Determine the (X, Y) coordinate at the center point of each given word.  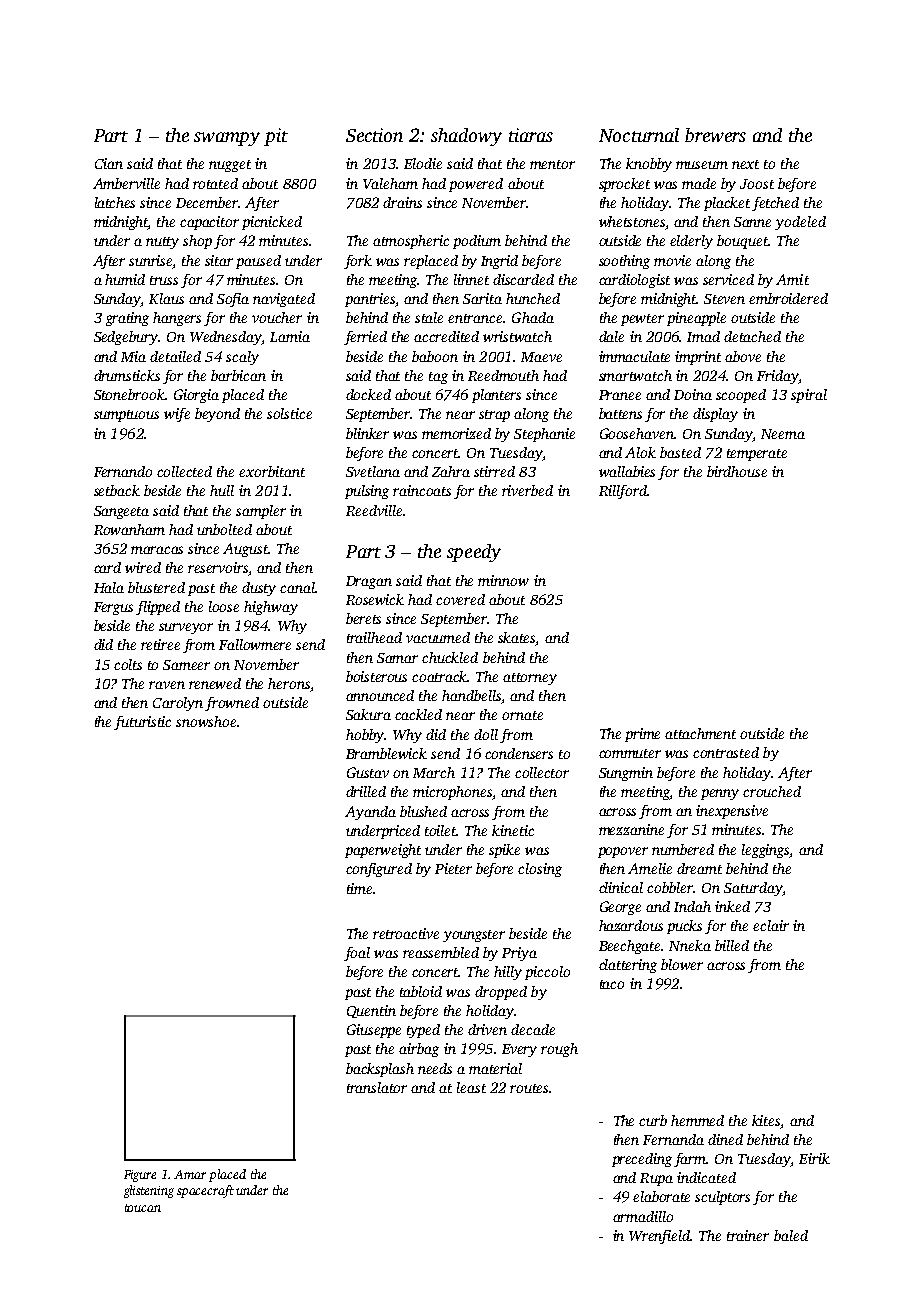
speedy (474, 553)
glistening (149, 1191)
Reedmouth (503, 375)
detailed (175, 356)
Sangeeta (121, 512)
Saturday (753, 889)
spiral (809, 396)
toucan (143, 1208)
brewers (715, 135)
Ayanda (370, 813)
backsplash (380, 1070)
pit (276, 137)
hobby (365, 736)
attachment (700, 733)
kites (766, 1120)
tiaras (531, 135)
